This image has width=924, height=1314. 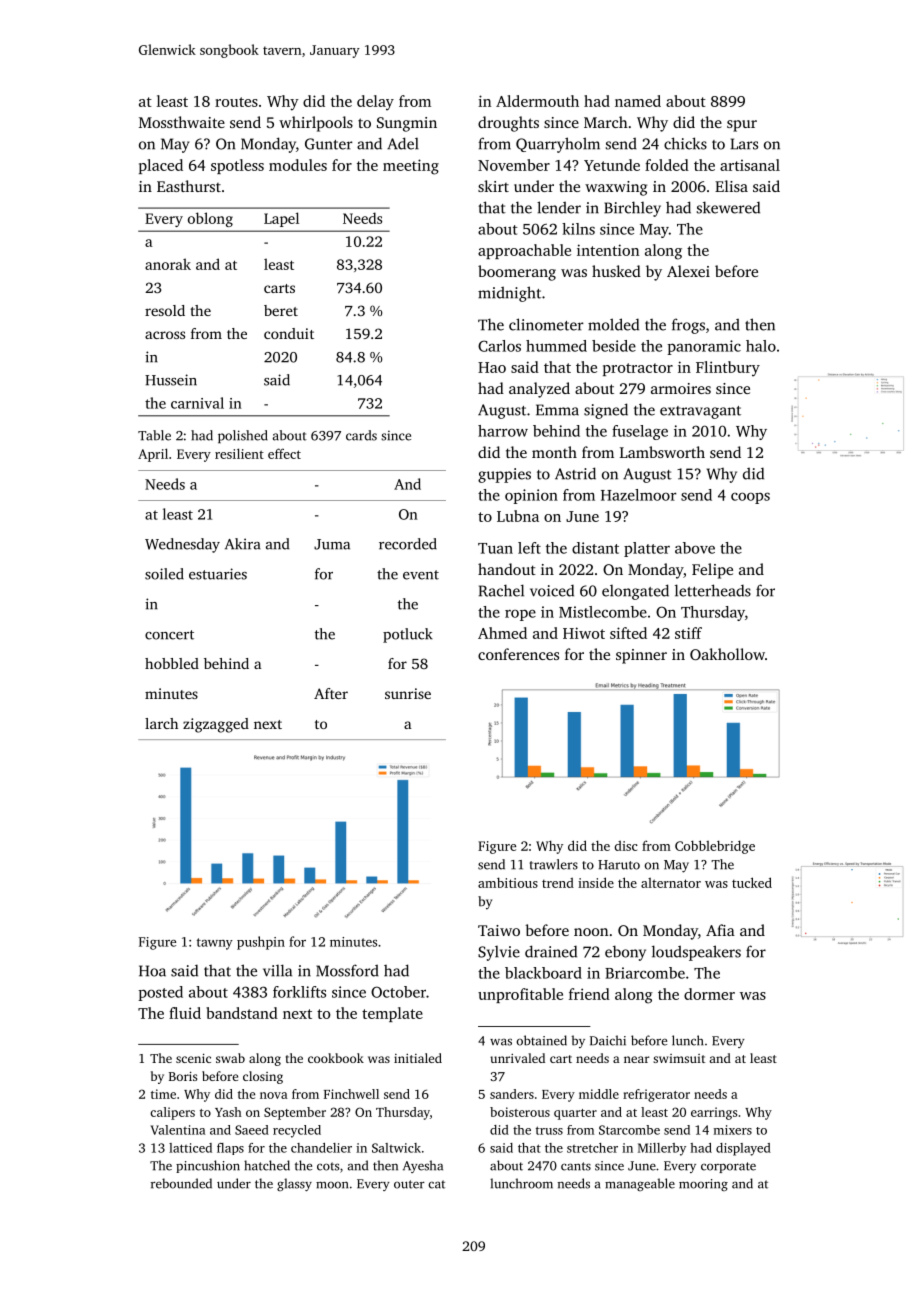 What do you see at coordinates (274, 1095) in the image?
I see `nova` at bounding box center [274, 1095].
